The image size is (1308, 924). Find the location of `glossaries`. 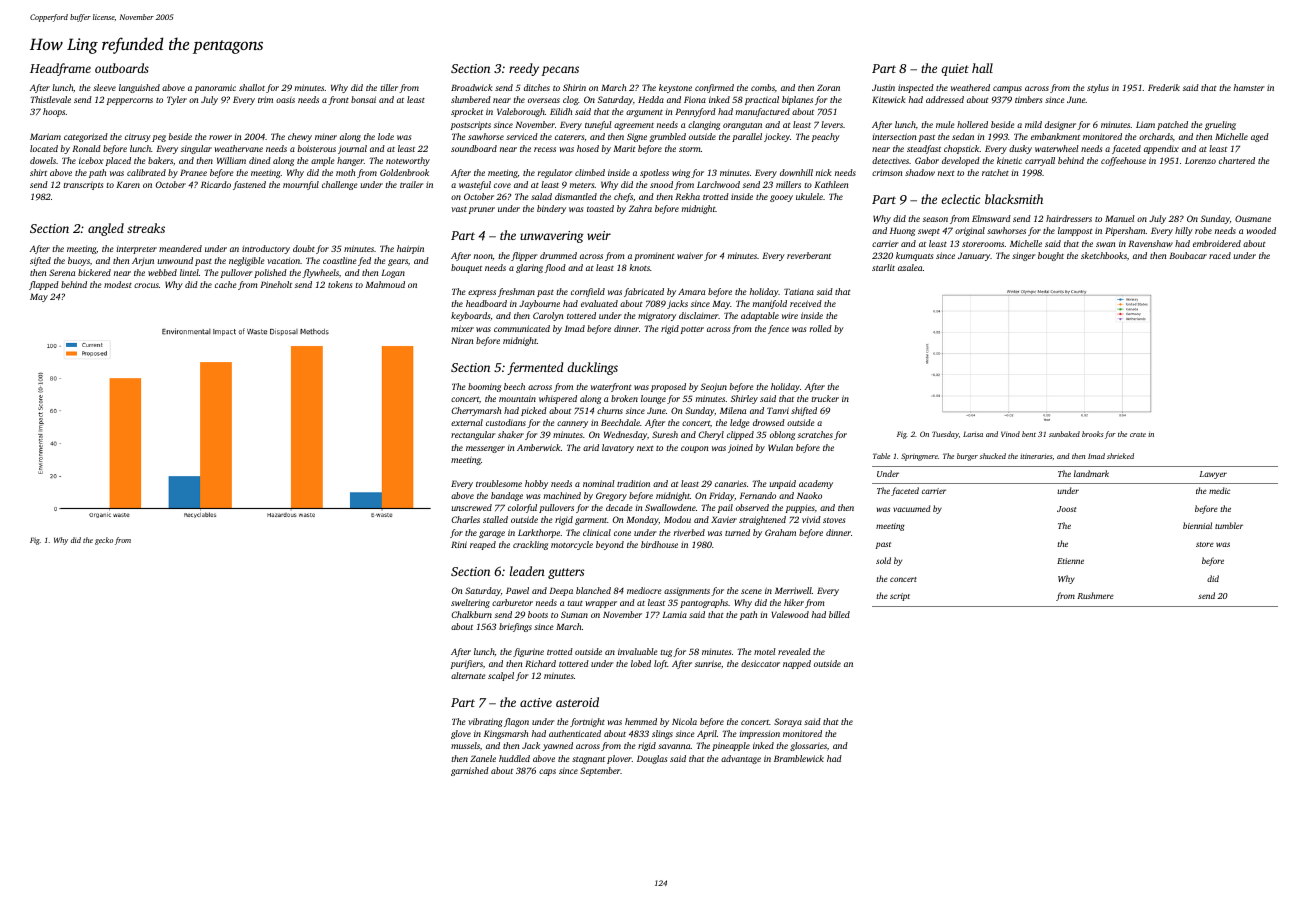

glossaries is located at coordinates (808, 746).
